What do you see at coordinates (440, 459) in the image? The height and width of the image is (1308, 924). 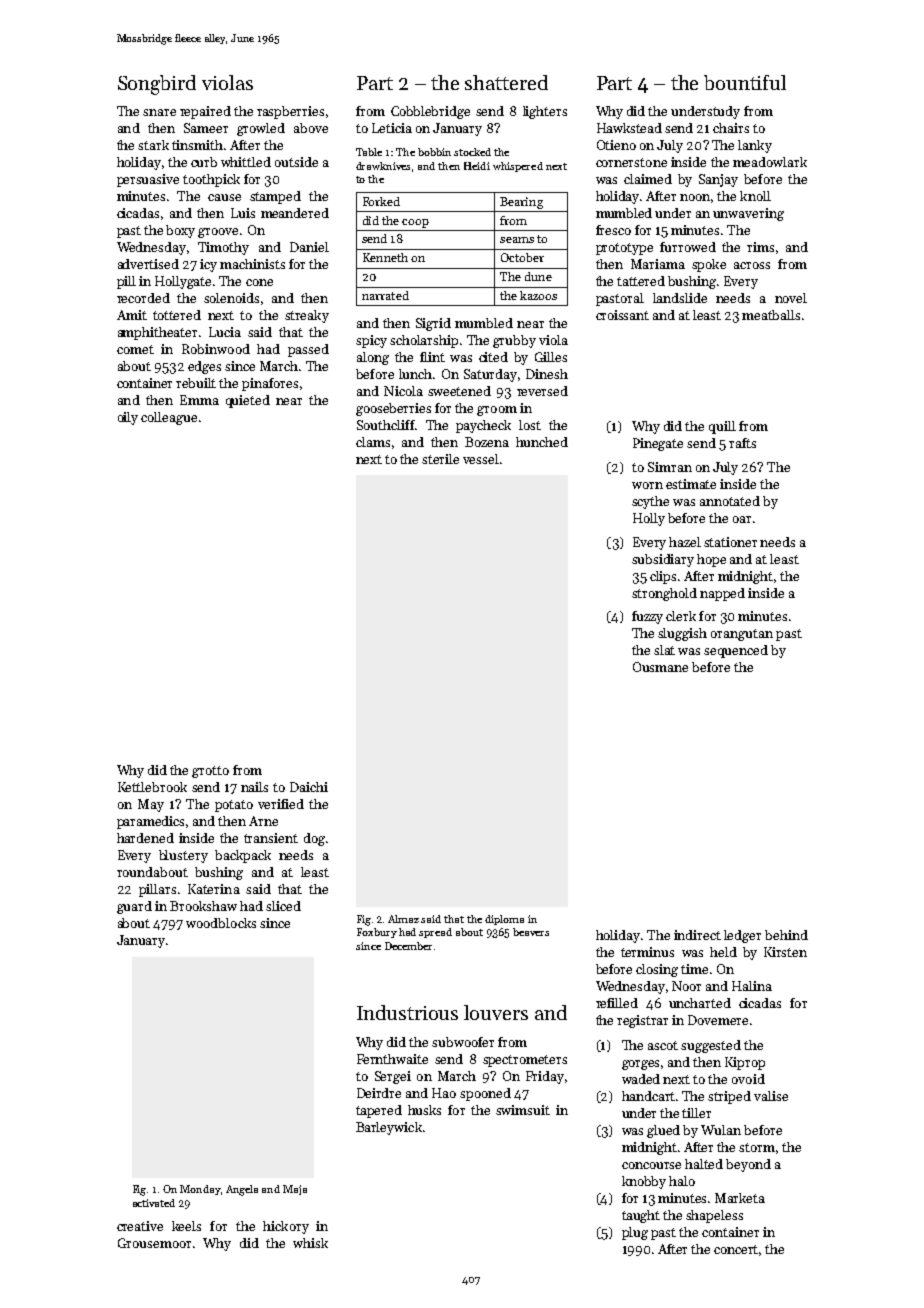 I see `sterile` at bounding box center [440, 459].
